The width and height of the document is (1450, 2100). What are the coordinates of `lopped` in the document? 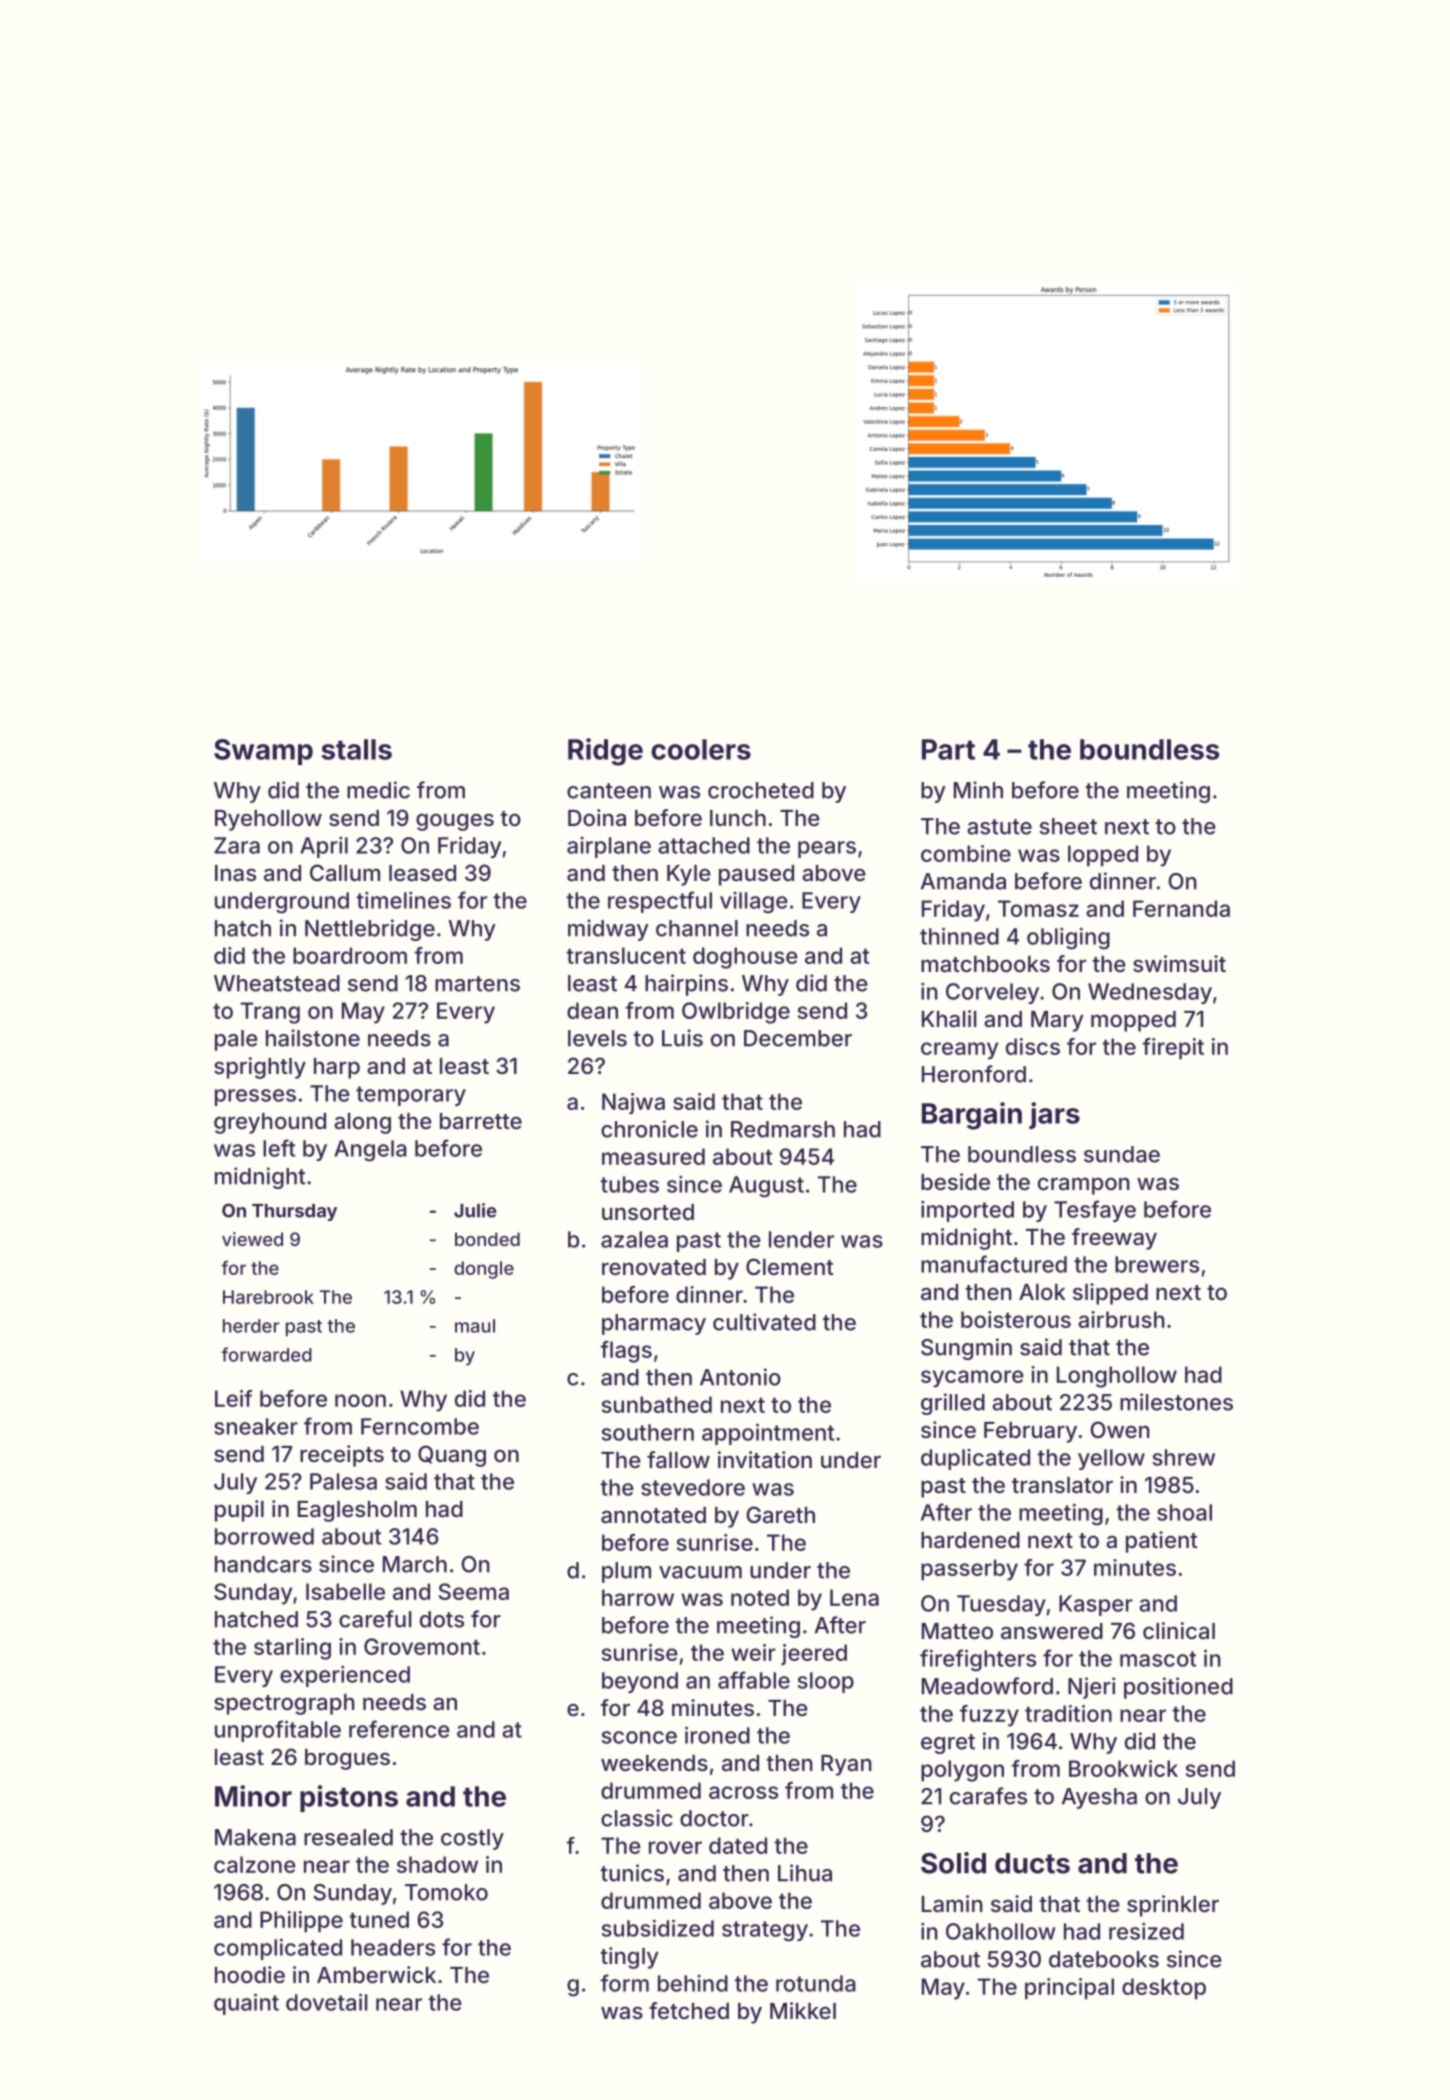 It's located at (1103, 856).
